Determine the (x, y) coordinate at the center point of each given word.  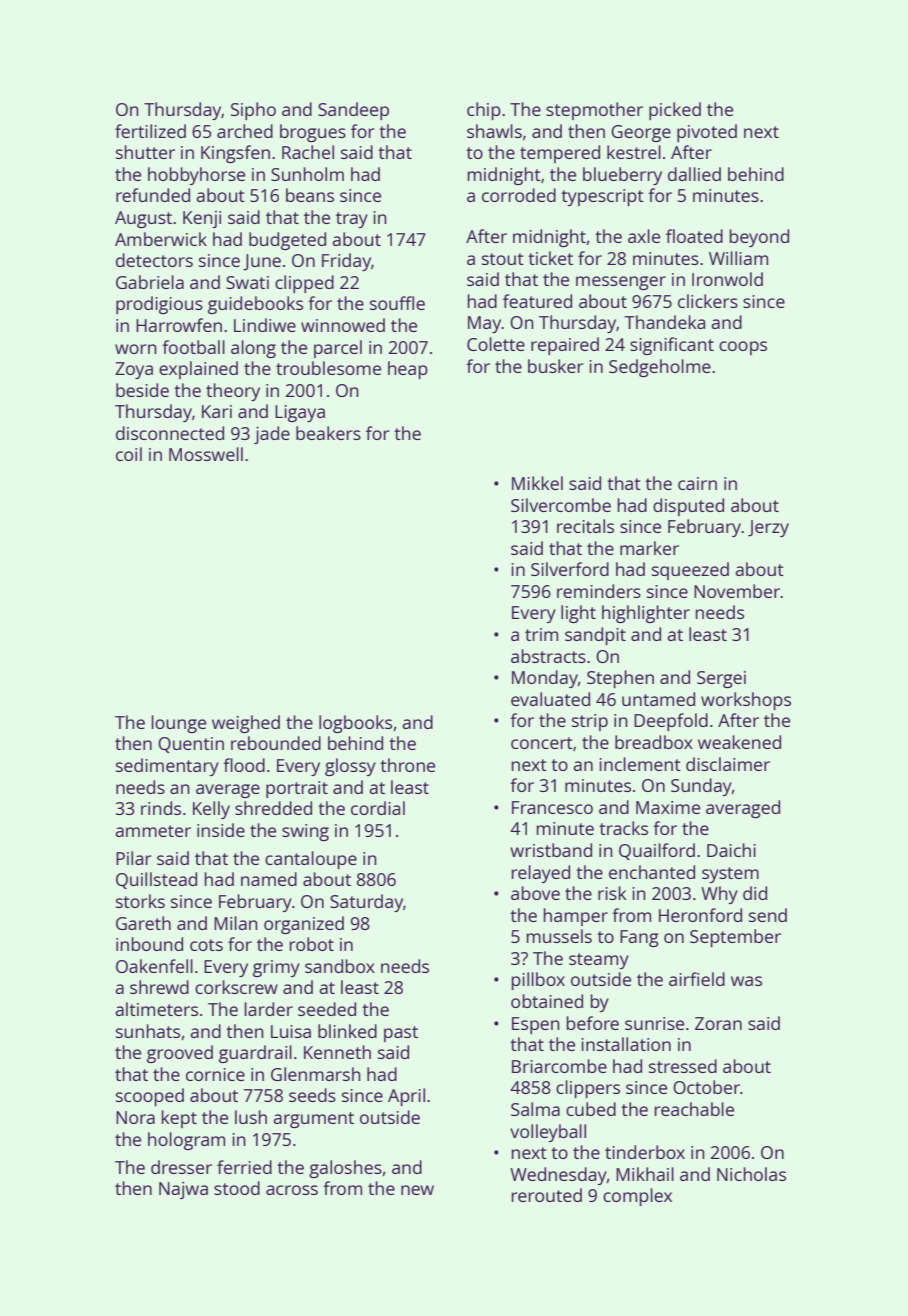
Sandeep (353, 111)
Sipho (253, 111)
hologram (186, 1141)
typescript (602, 197)
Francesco (552, 807)
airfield (697, 979)
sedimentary (167, 767)
